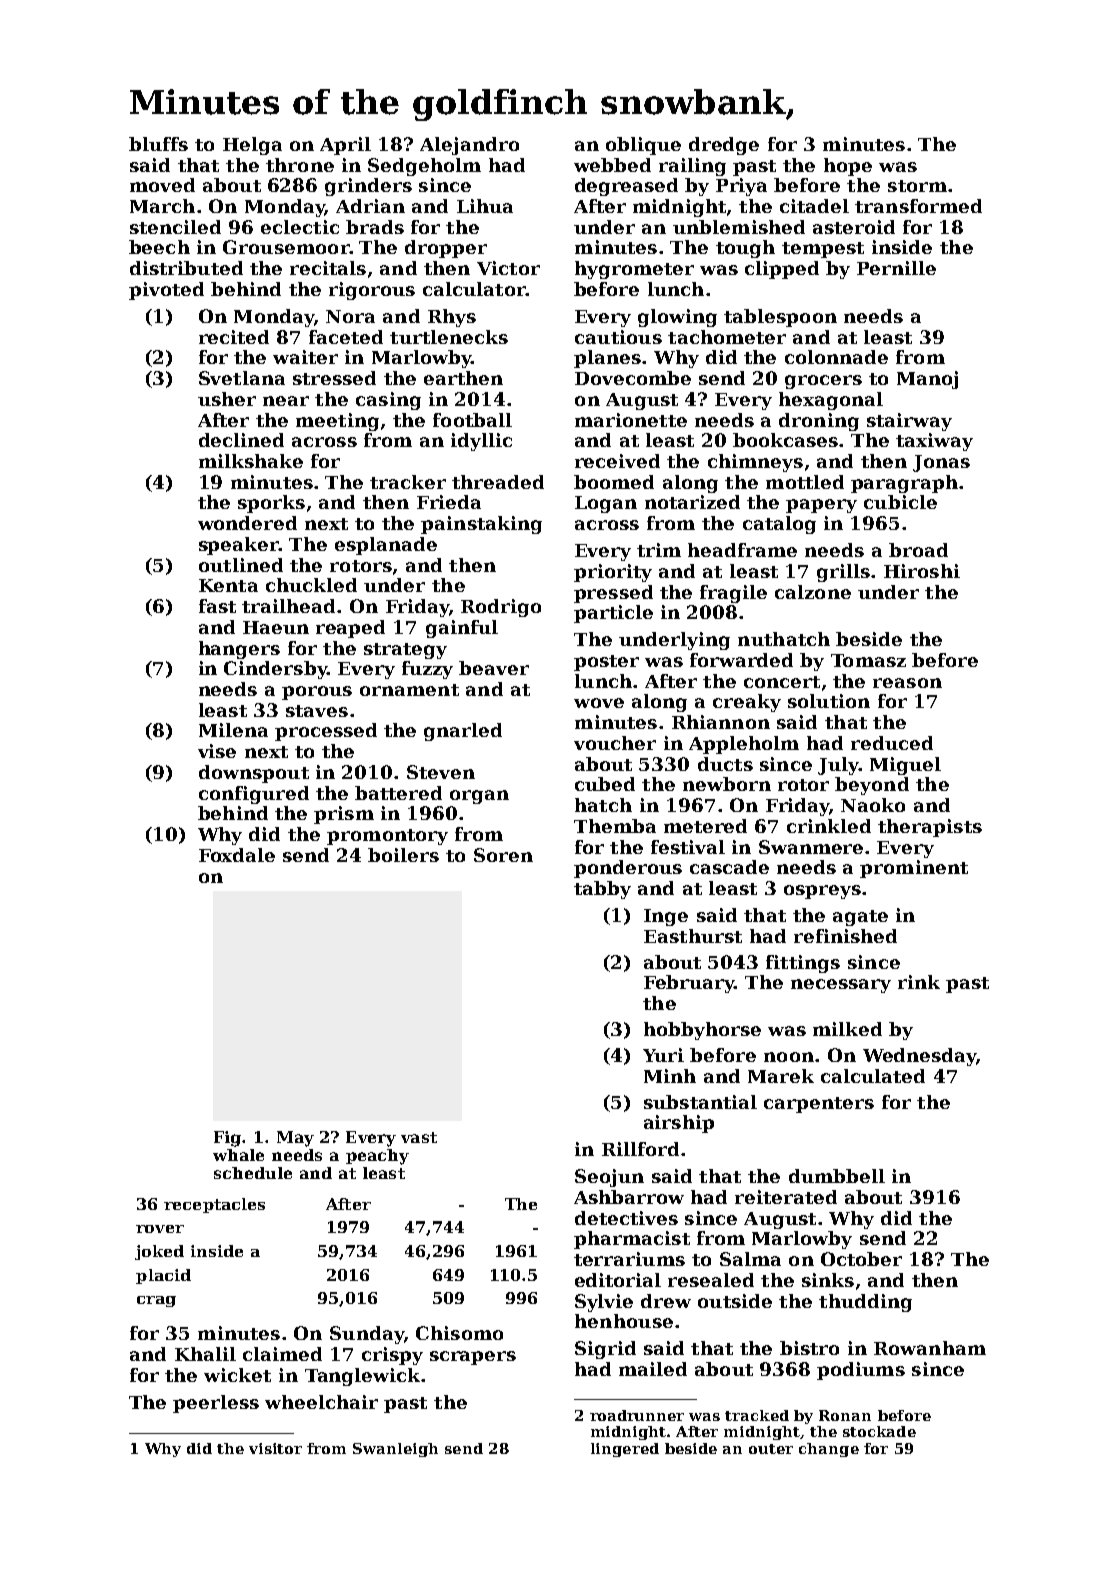  Describe the element at coordinates (395, 1450) in the screenshot. I see `Swanleigh` at that location.
